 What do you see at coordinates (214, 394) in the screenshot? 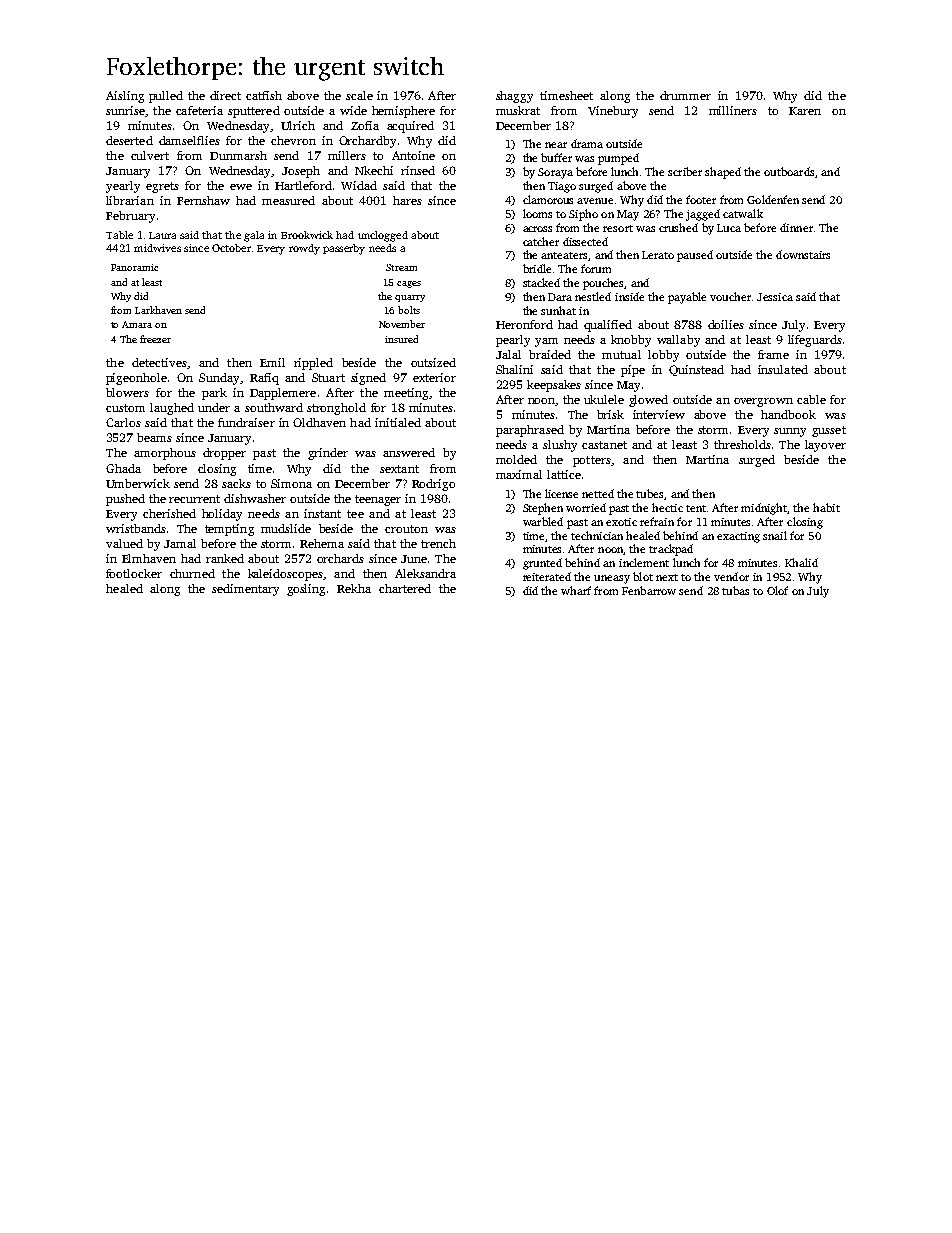
I see `park` at bounding box center [214, 394].
